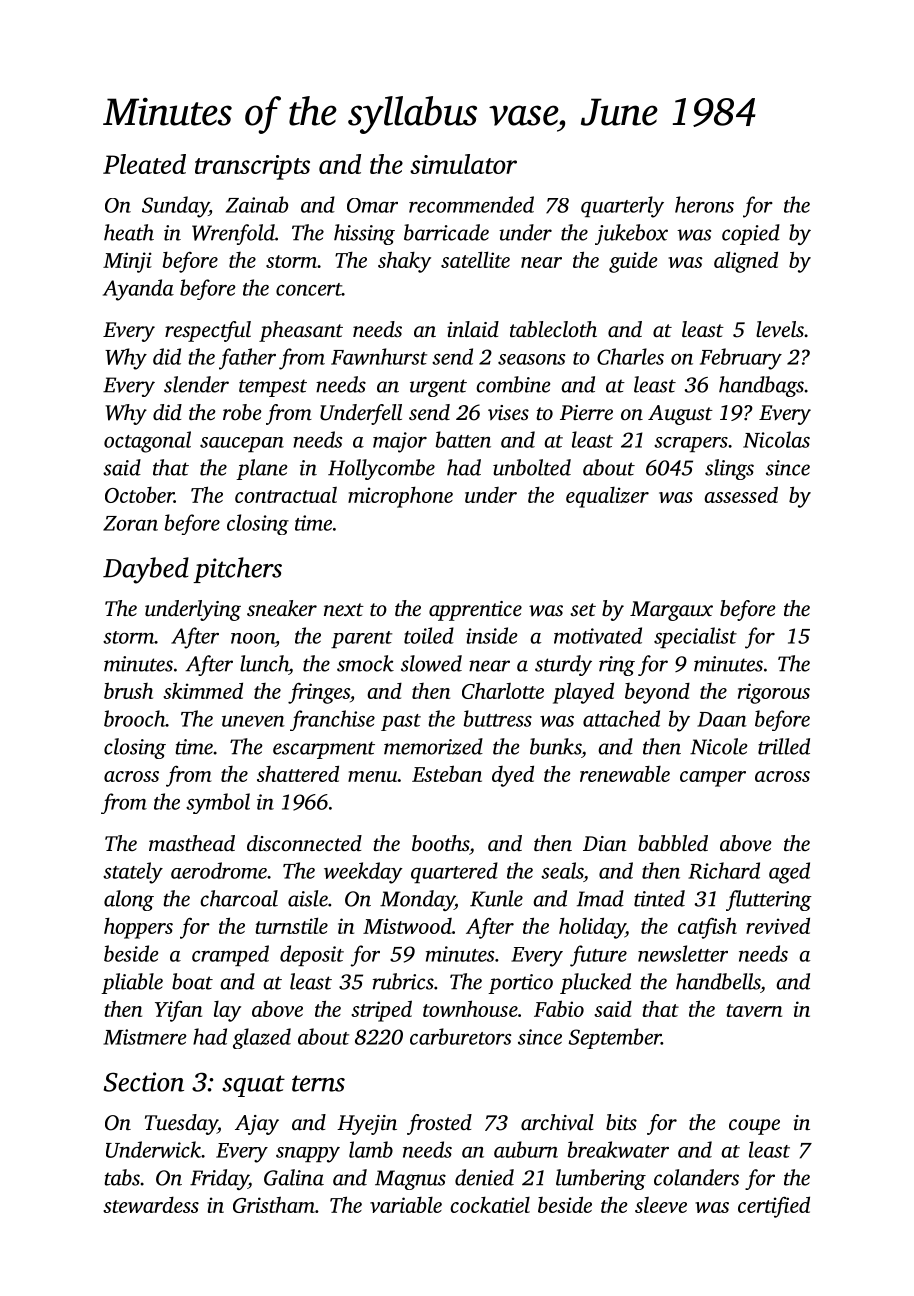 This screenshot has height=1296, width=914. Describe the element at coordinates (475, 611) in the screenshot. I see `apprentice` at that location.
